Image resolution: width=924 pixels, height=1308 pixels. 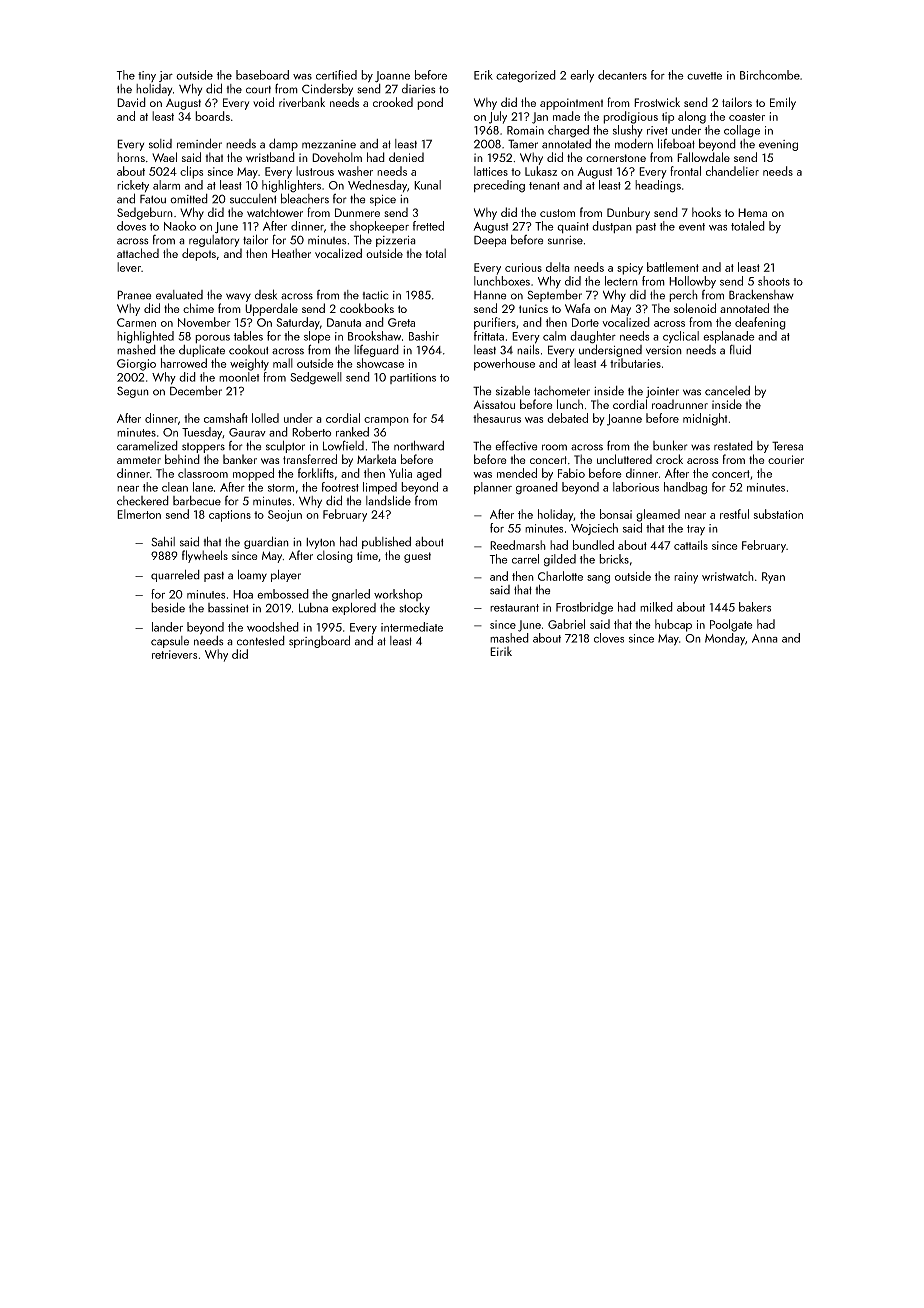 What do you see at coordinates (573, 227) in the screenshot?
I see `quaint` at bounding box center [573, 227].
